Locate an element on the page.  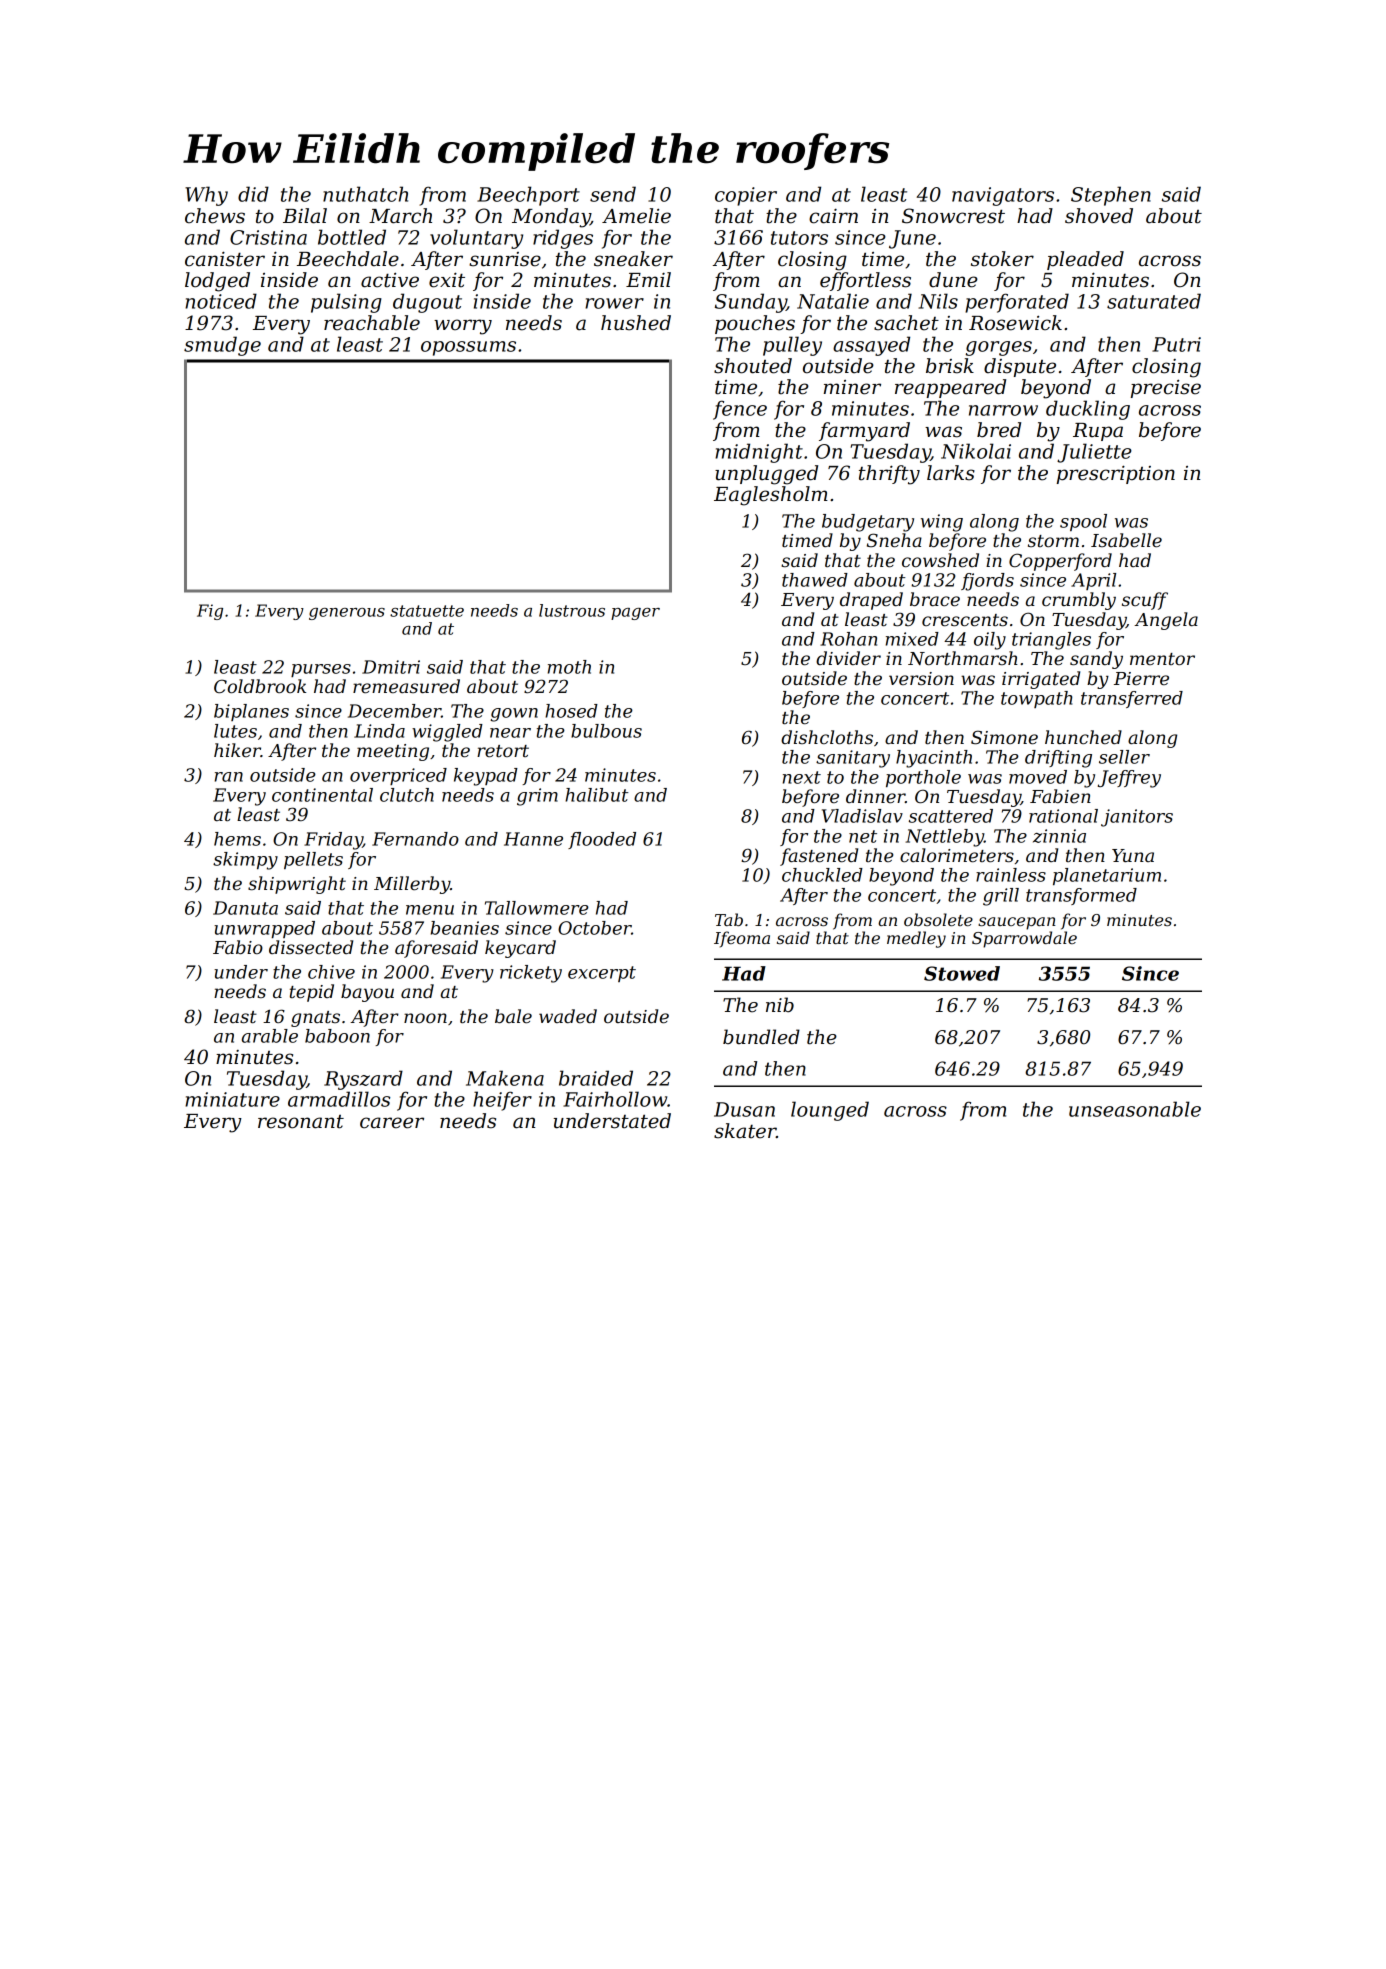
fence is located at coordinates (740, 410).
